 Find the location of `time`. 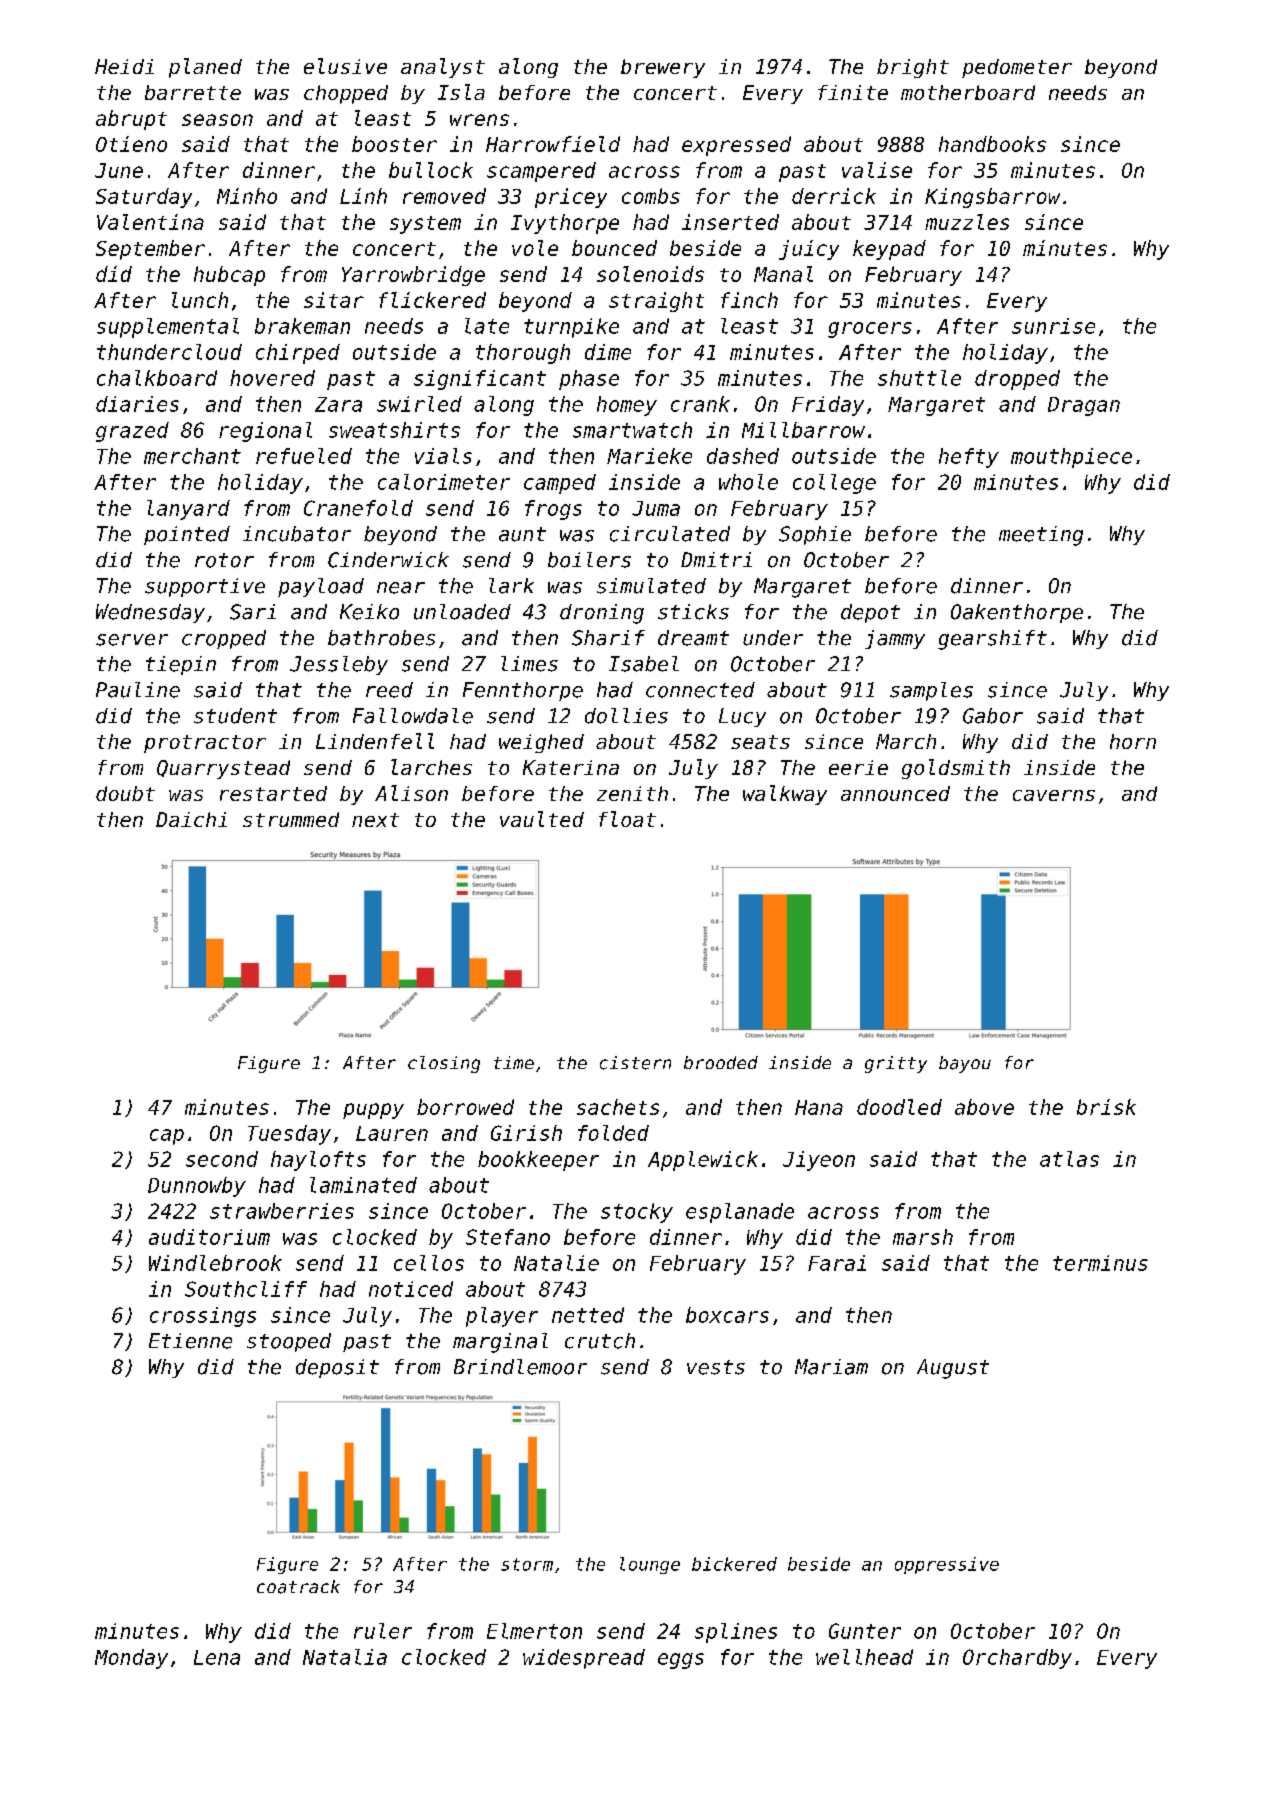

time is located at coordinates (514, 1062).
